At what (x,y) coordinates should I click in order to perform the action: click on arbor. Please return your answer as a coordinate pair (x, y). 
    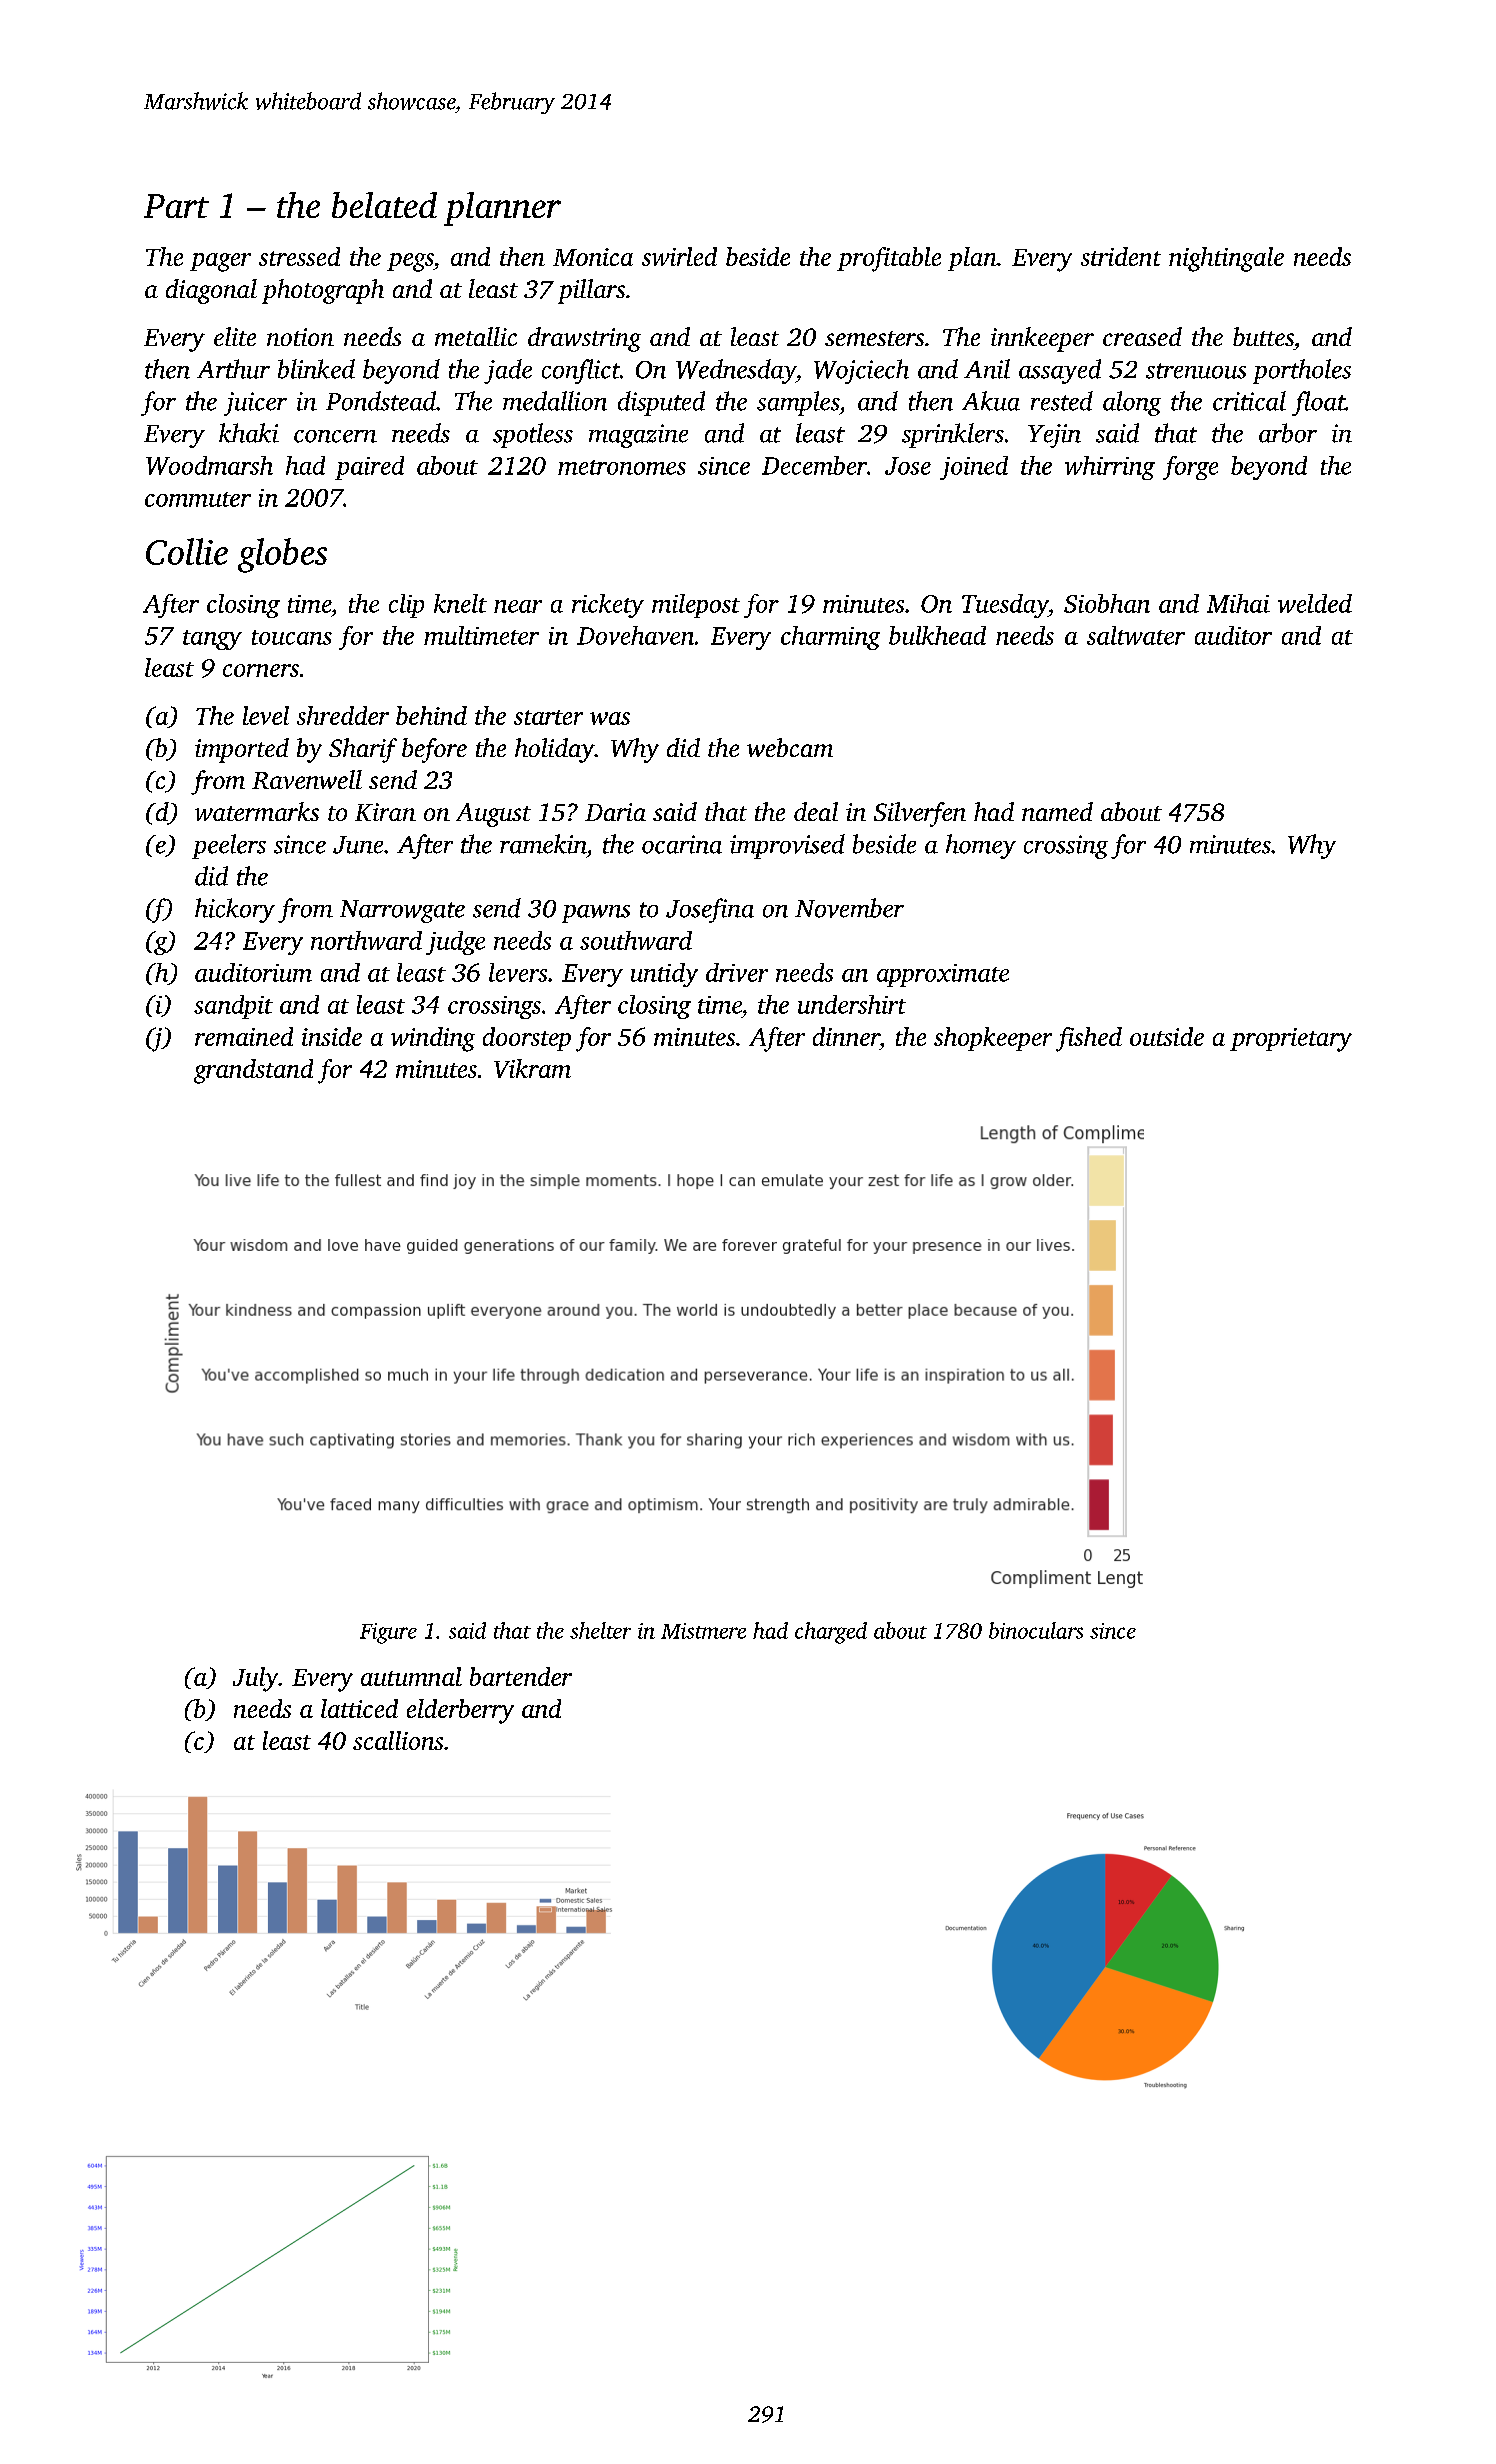
    Looking at the image, I should click on (1288, 433).
